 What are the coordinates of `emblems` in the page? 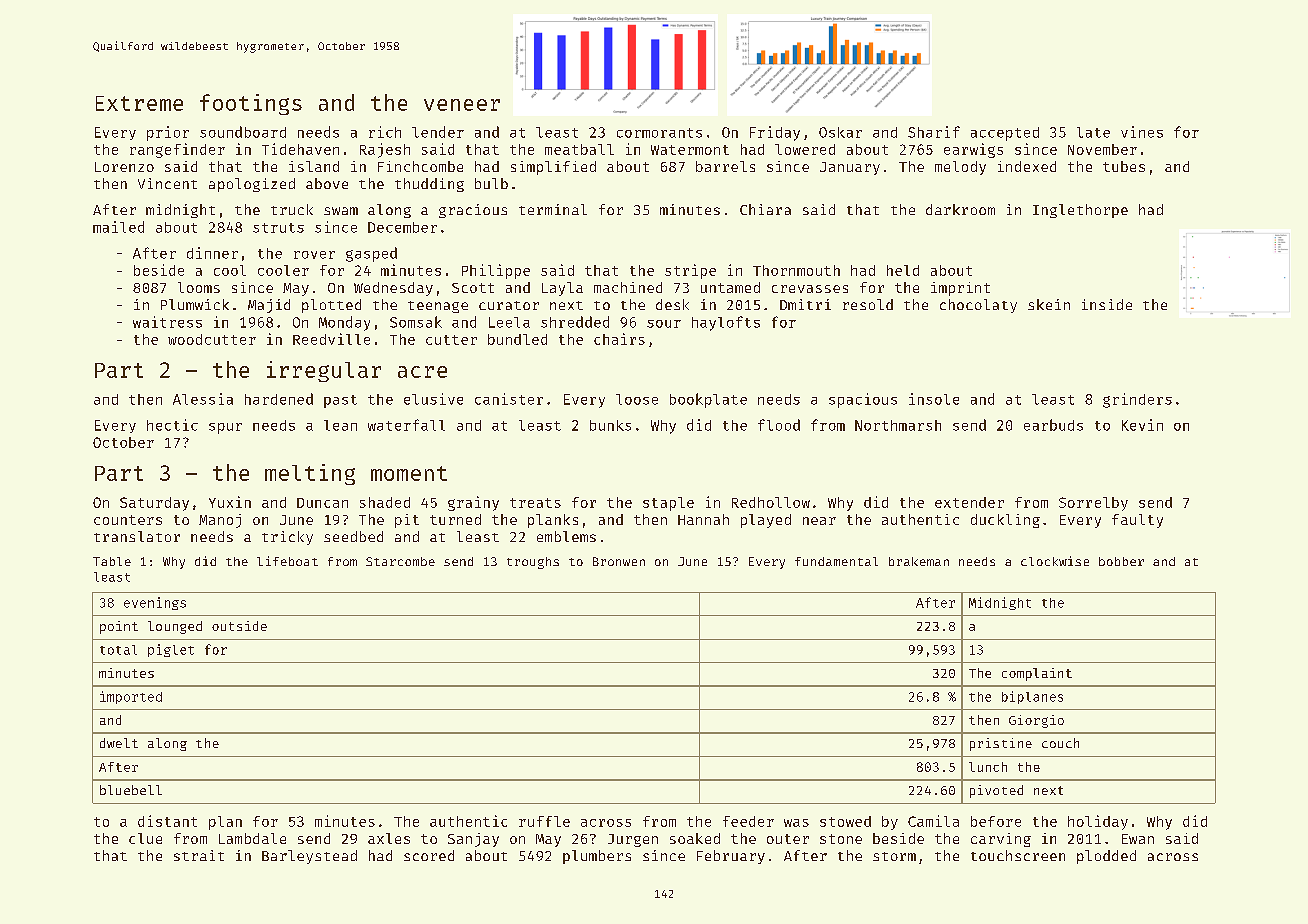 It's located at (566, 536).
